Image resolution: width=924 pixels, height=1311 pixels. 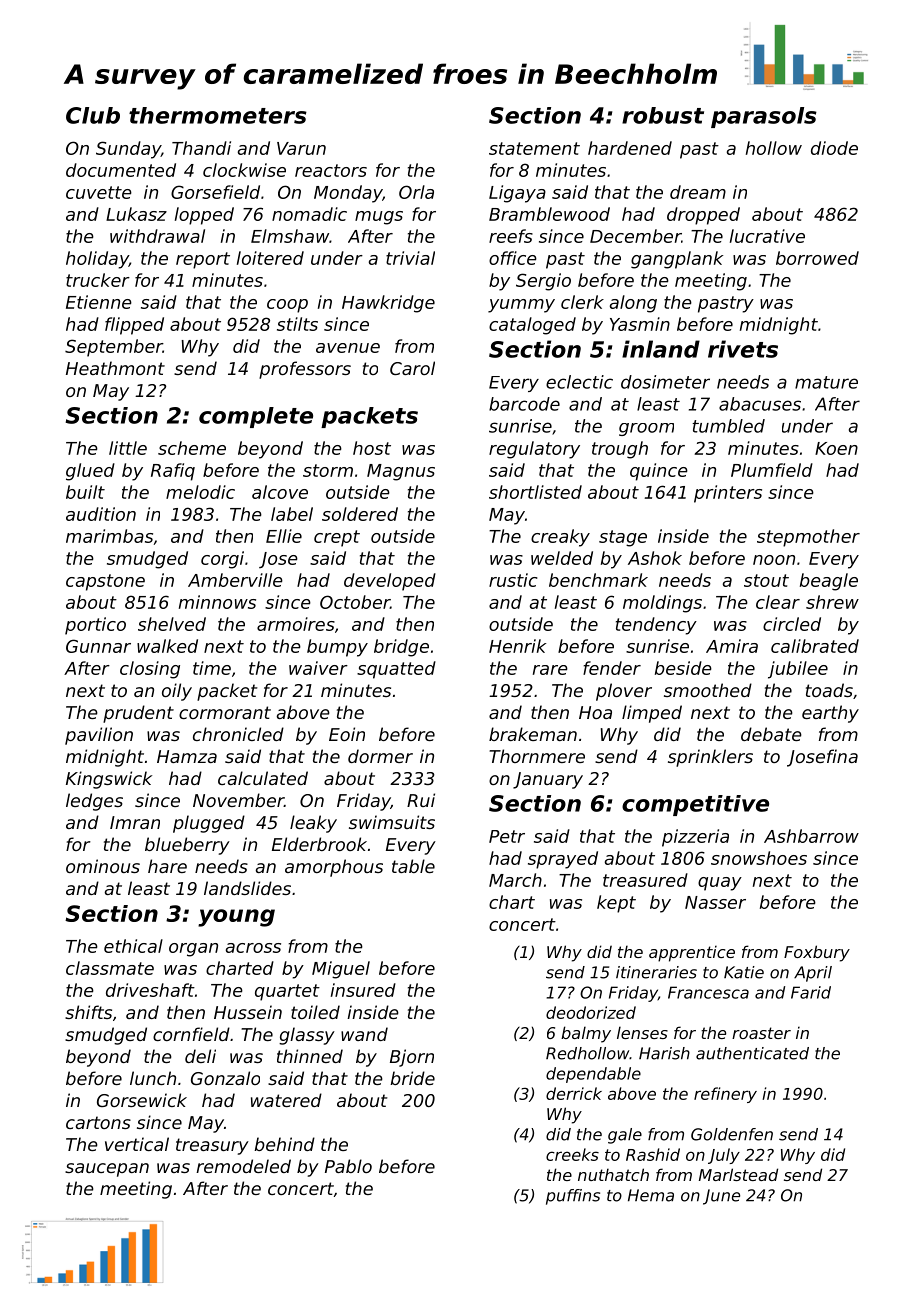 I want to click on regulatory, so click(x=534, y=450).
